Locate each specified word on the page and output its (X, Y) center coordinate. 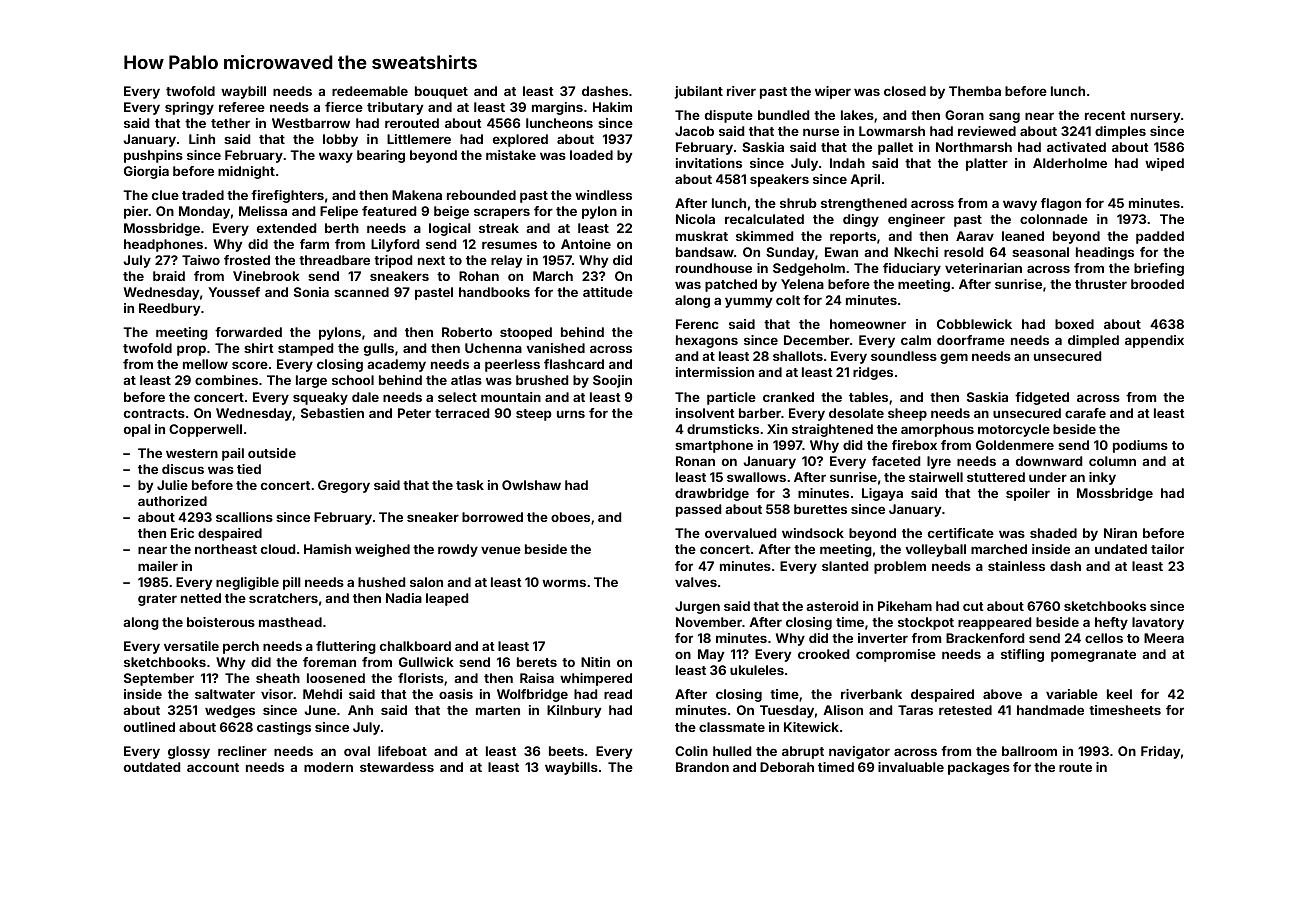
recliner (242, 751)
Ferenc (697, 324)
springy (189, 108)
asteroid (832, 606)
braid (169, 276)
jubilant (698, 92)
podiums (1140, 446)
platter (987, 164)
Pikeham (905, 606)
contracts (154, 413)
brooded (1157, 284)
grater (157, 600)
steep (534, 415)
